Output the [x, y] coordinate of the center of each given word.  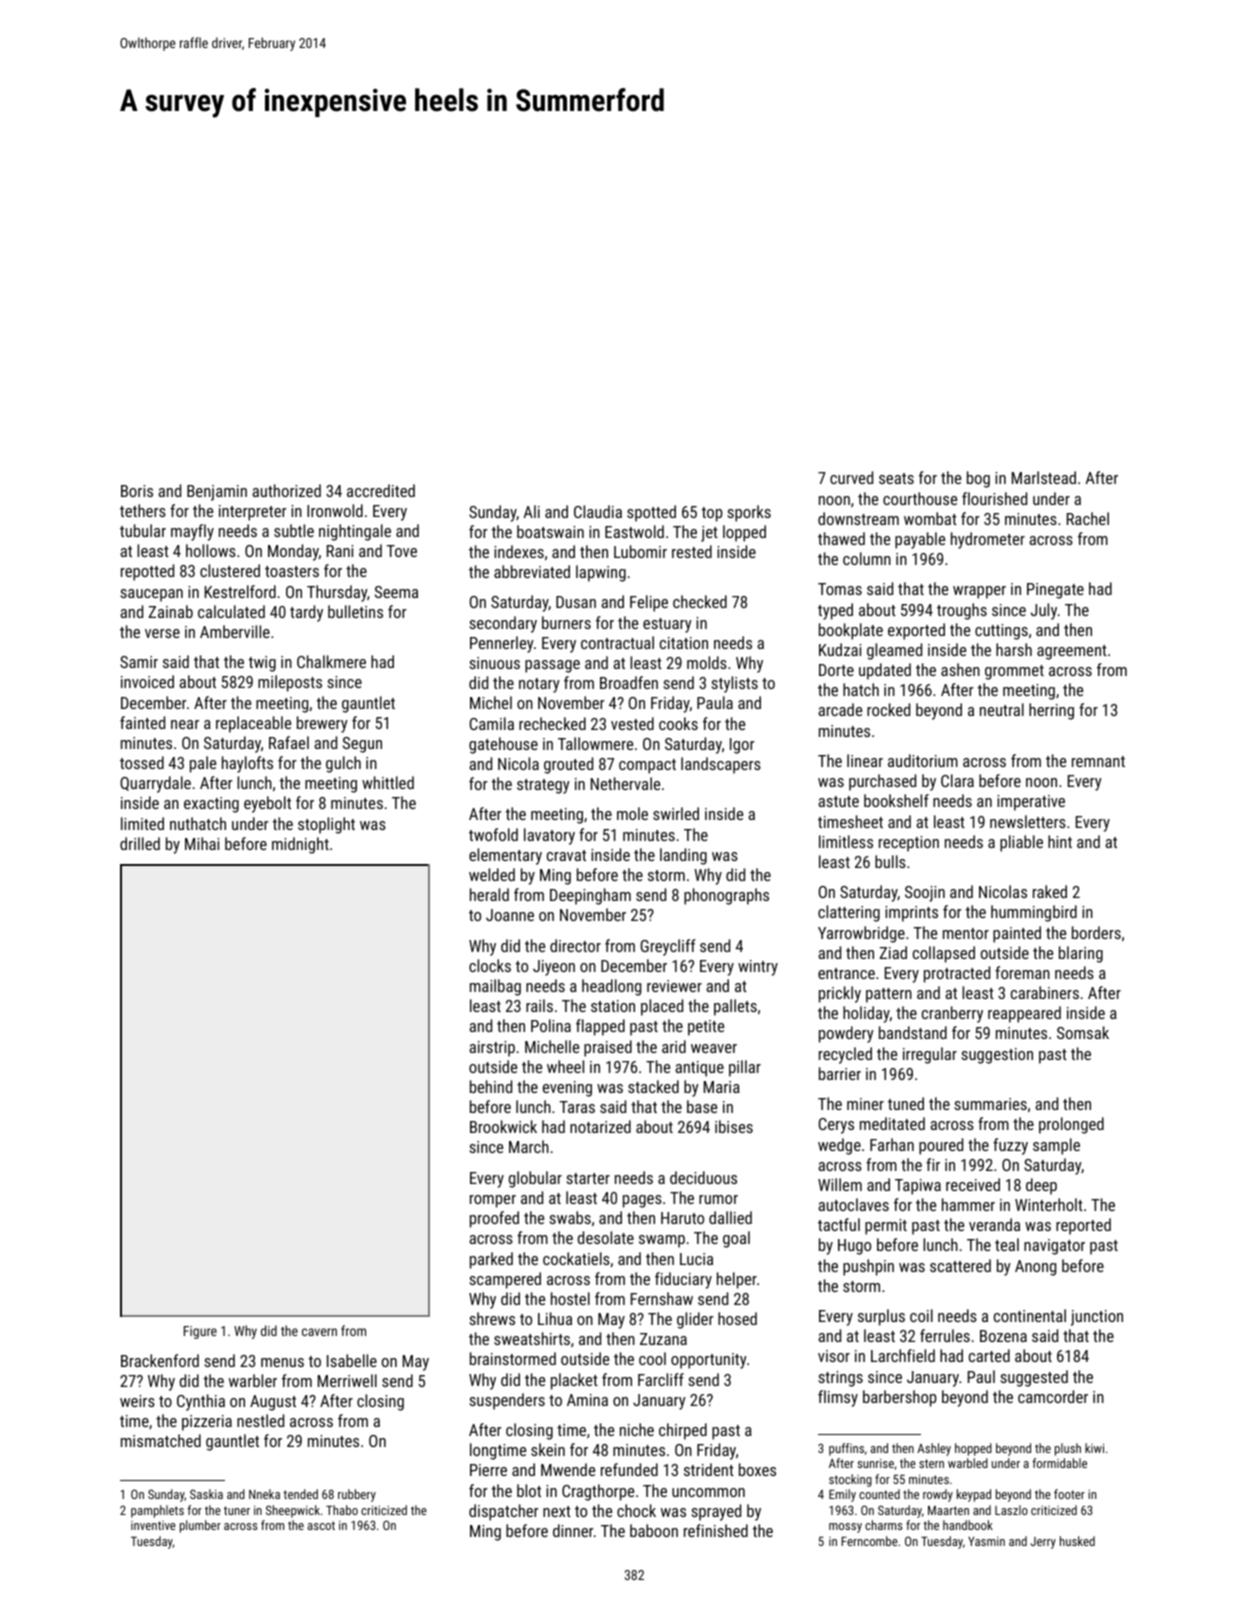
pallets [735, 1007]
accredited [381, 490]
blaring [1081, 954]
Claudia [598, 511]
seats [896, 478]
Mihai [202, 843]
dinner [573, 1530]
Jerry [1043, 1543]
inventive [153, 1525]
